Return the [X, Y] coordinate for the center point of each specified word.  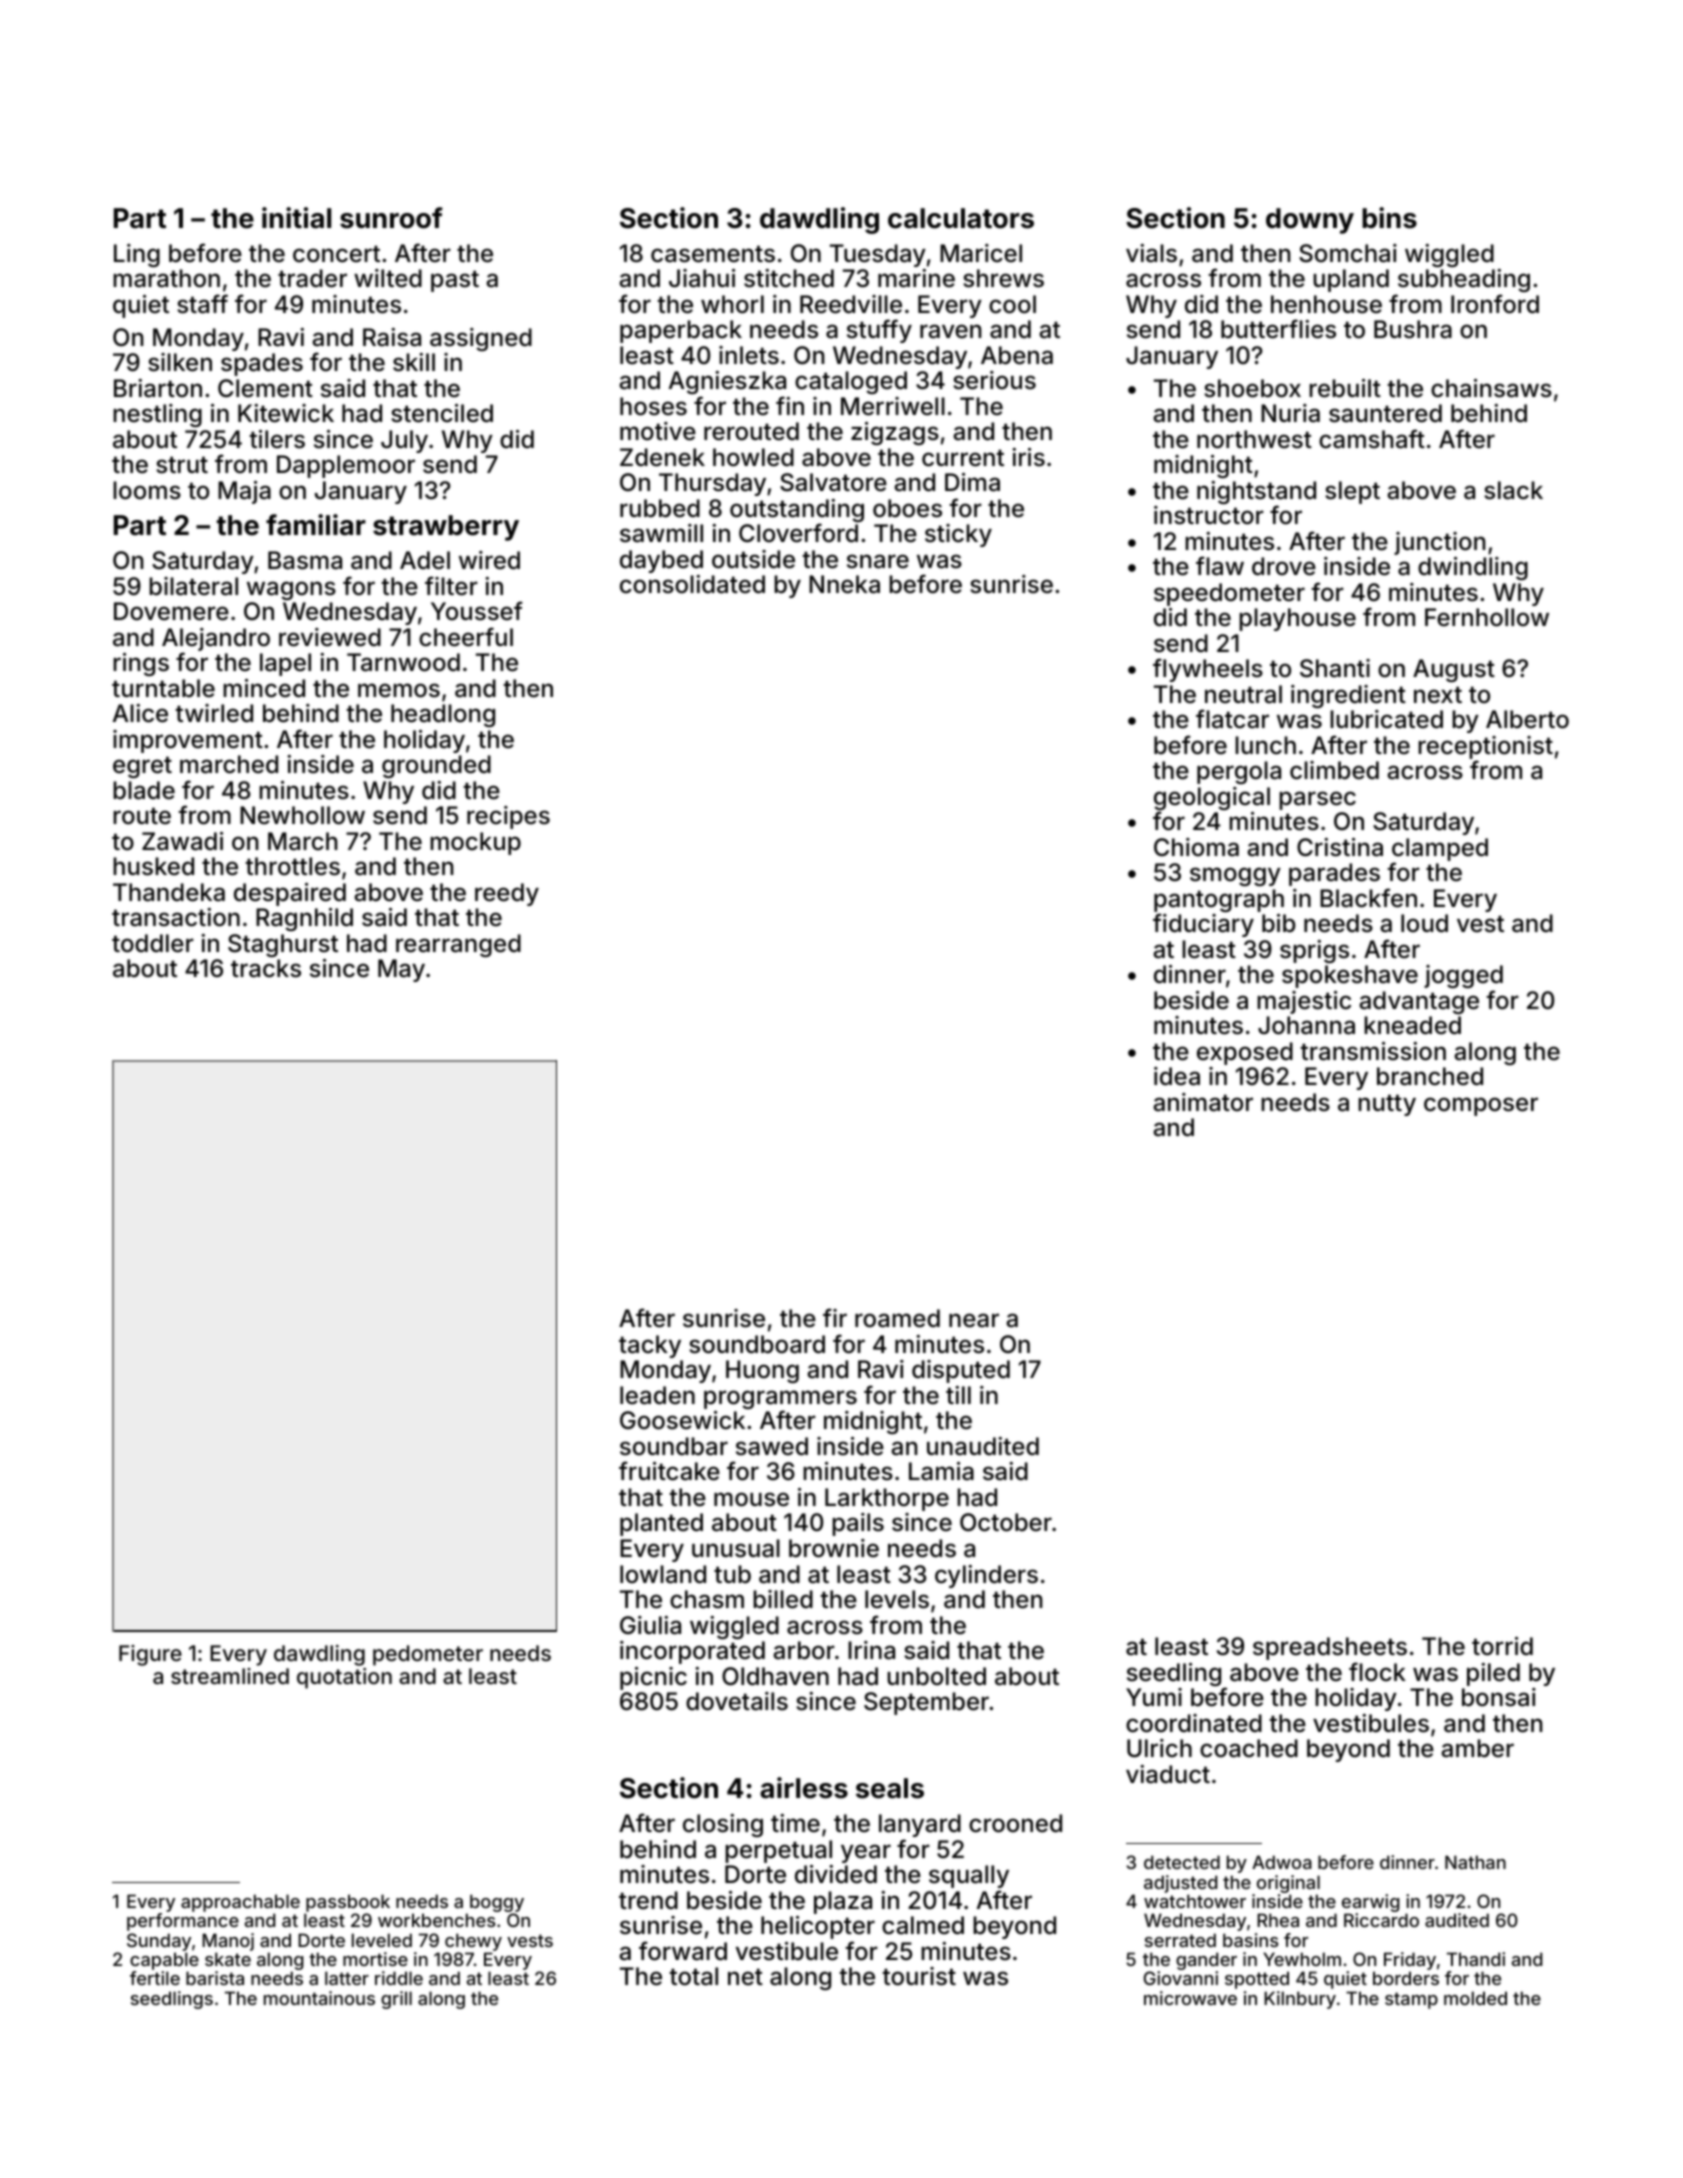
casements [713, 254]
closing [723, 1825]
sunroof [391, 218]
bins [1389, 218]
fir [835, 1317]
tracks [266, 968]
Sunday [159, 1942]
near [974, 1320]
